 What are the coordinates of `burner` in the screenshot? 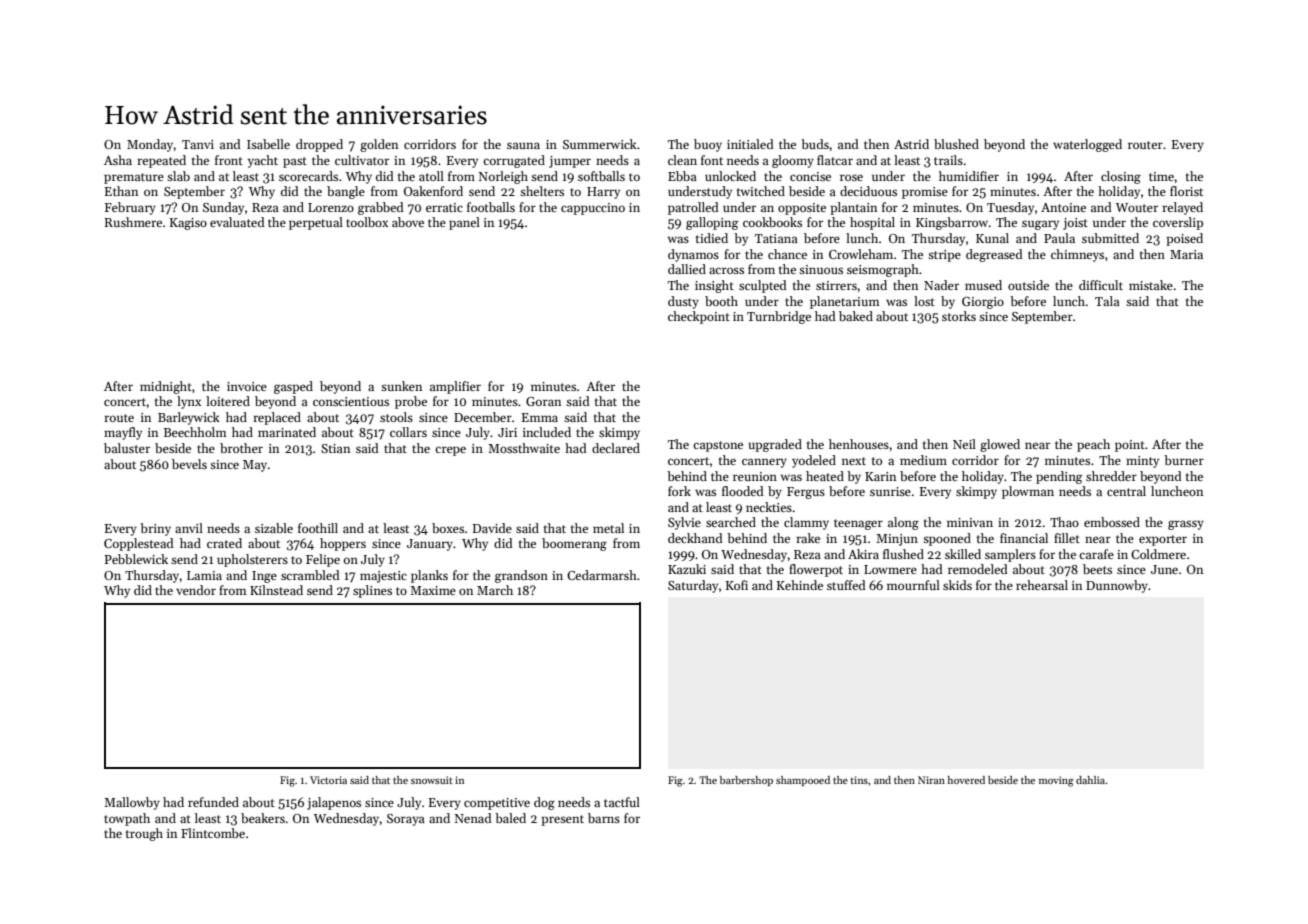 It's located at (1184, 460).
